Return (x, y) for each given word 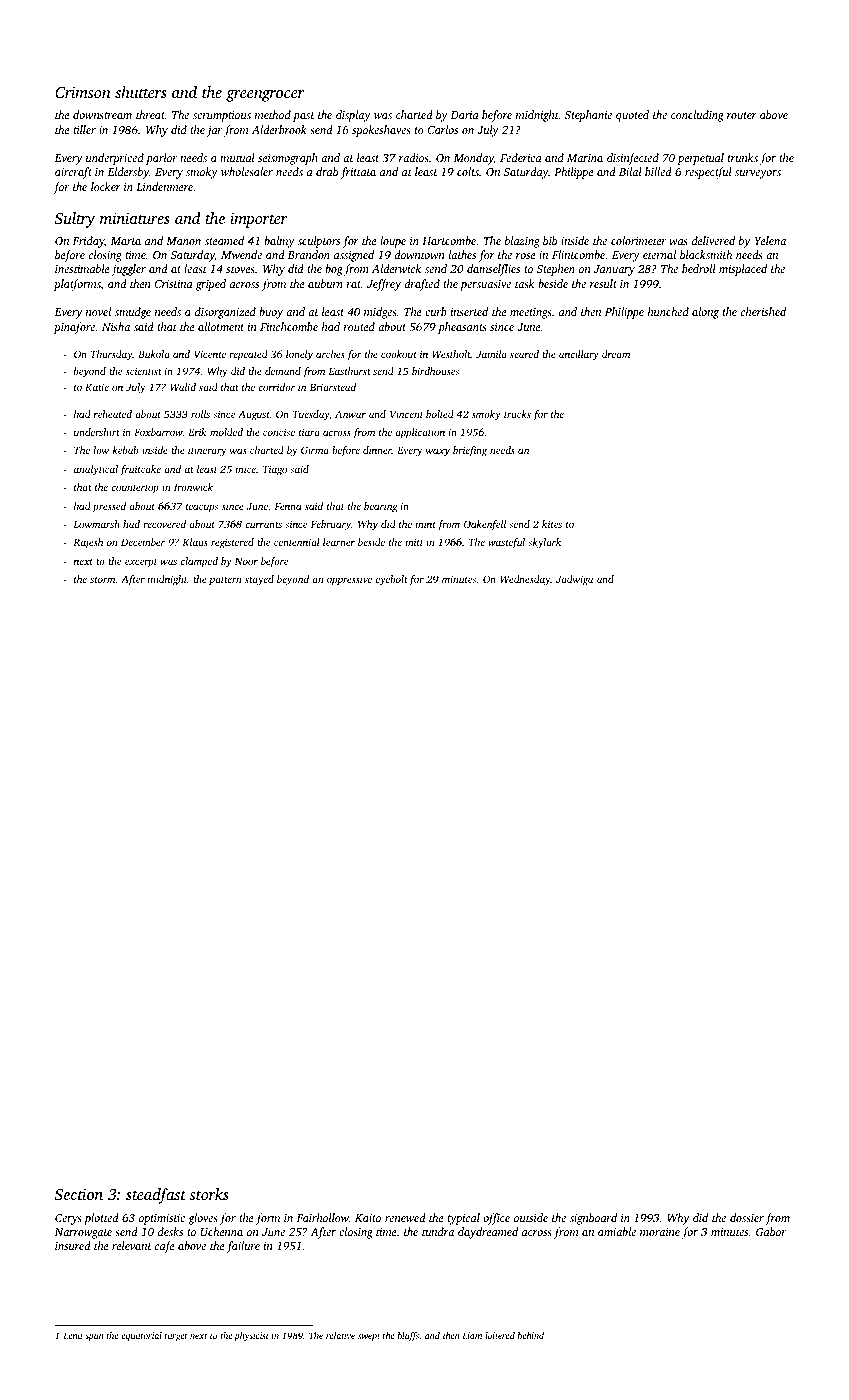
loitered (500, 1335)
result (603, 283)
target (176, 1337)
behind (531, 1335)
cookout (399, 354)
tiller (84, 129)
